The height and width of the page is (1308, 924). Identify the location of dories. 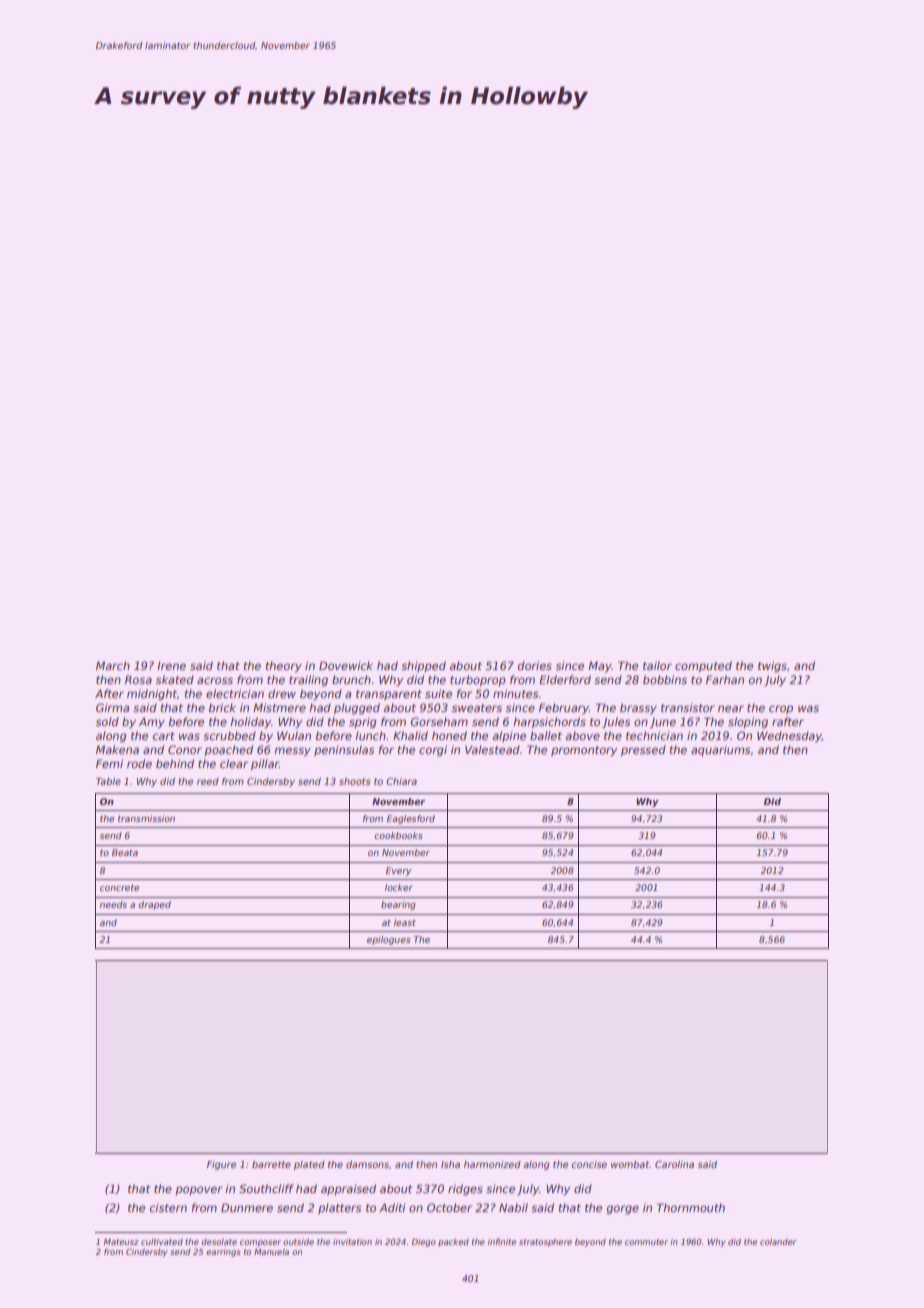
(535, 665).
